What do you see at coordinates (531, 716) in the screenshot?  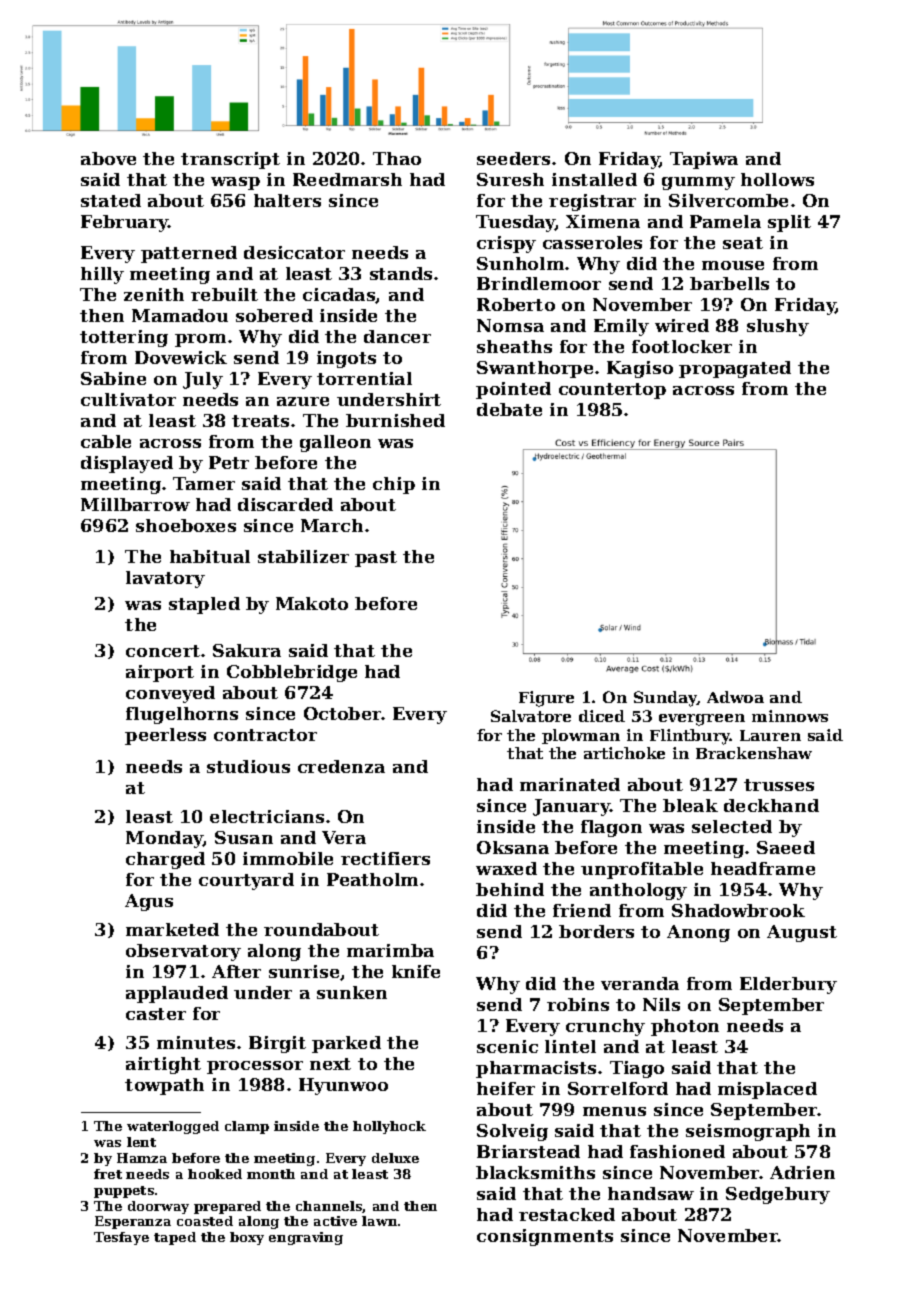 I see `Salvatore` at bounding box center [531, 716].
